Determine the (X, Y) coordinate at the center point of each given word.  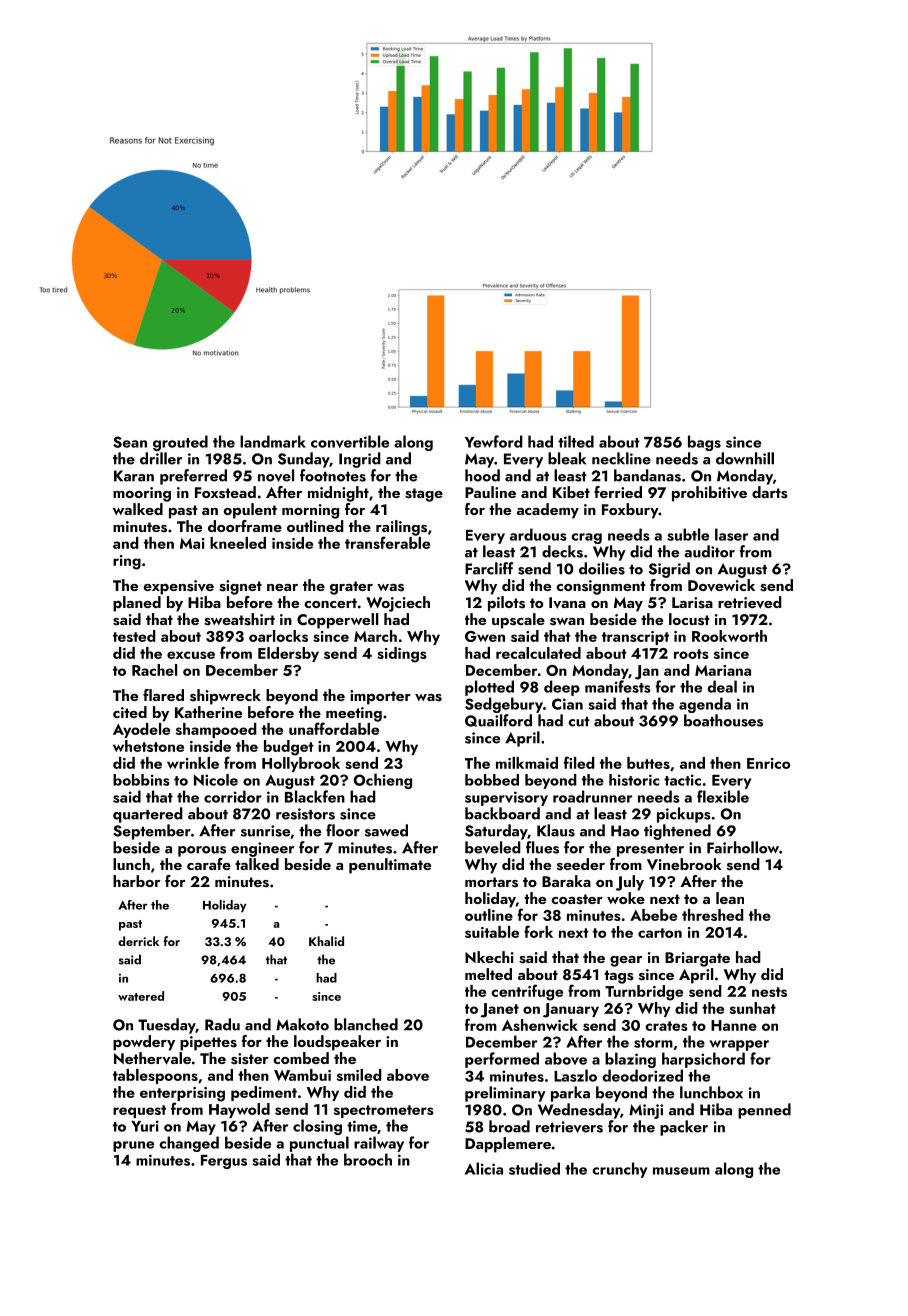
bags (704, 443)
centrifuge (527, 992)
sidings (402, 655)
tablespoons (155, 1076)
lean (730, 898)
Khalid (326, 941)
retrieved (750, 602)
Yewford (494, 441)
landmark (273, 441)
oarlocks (278, 636)
